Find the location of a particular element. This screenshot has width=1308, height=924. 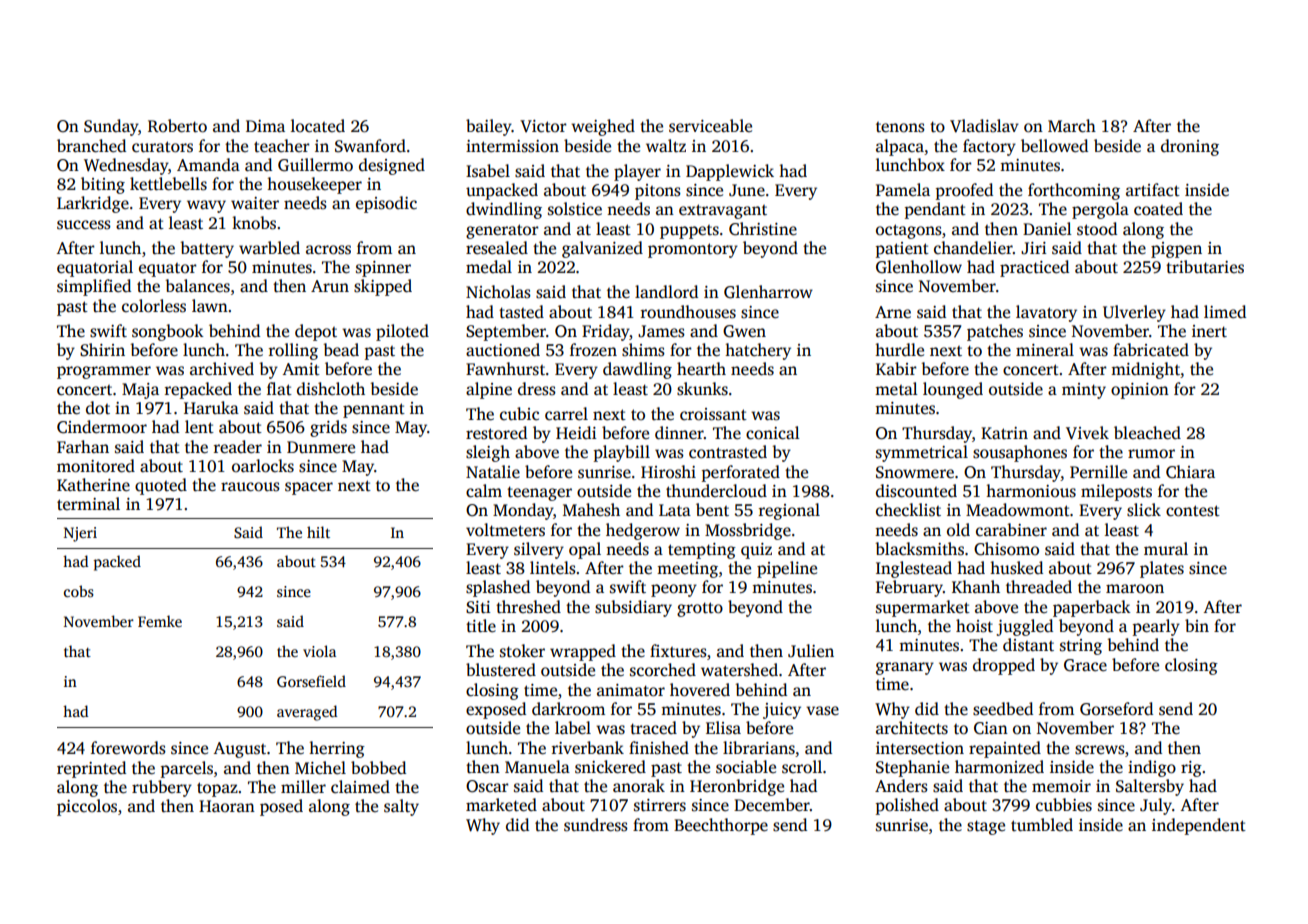

bleached is located at coordinates (1147, 433).
